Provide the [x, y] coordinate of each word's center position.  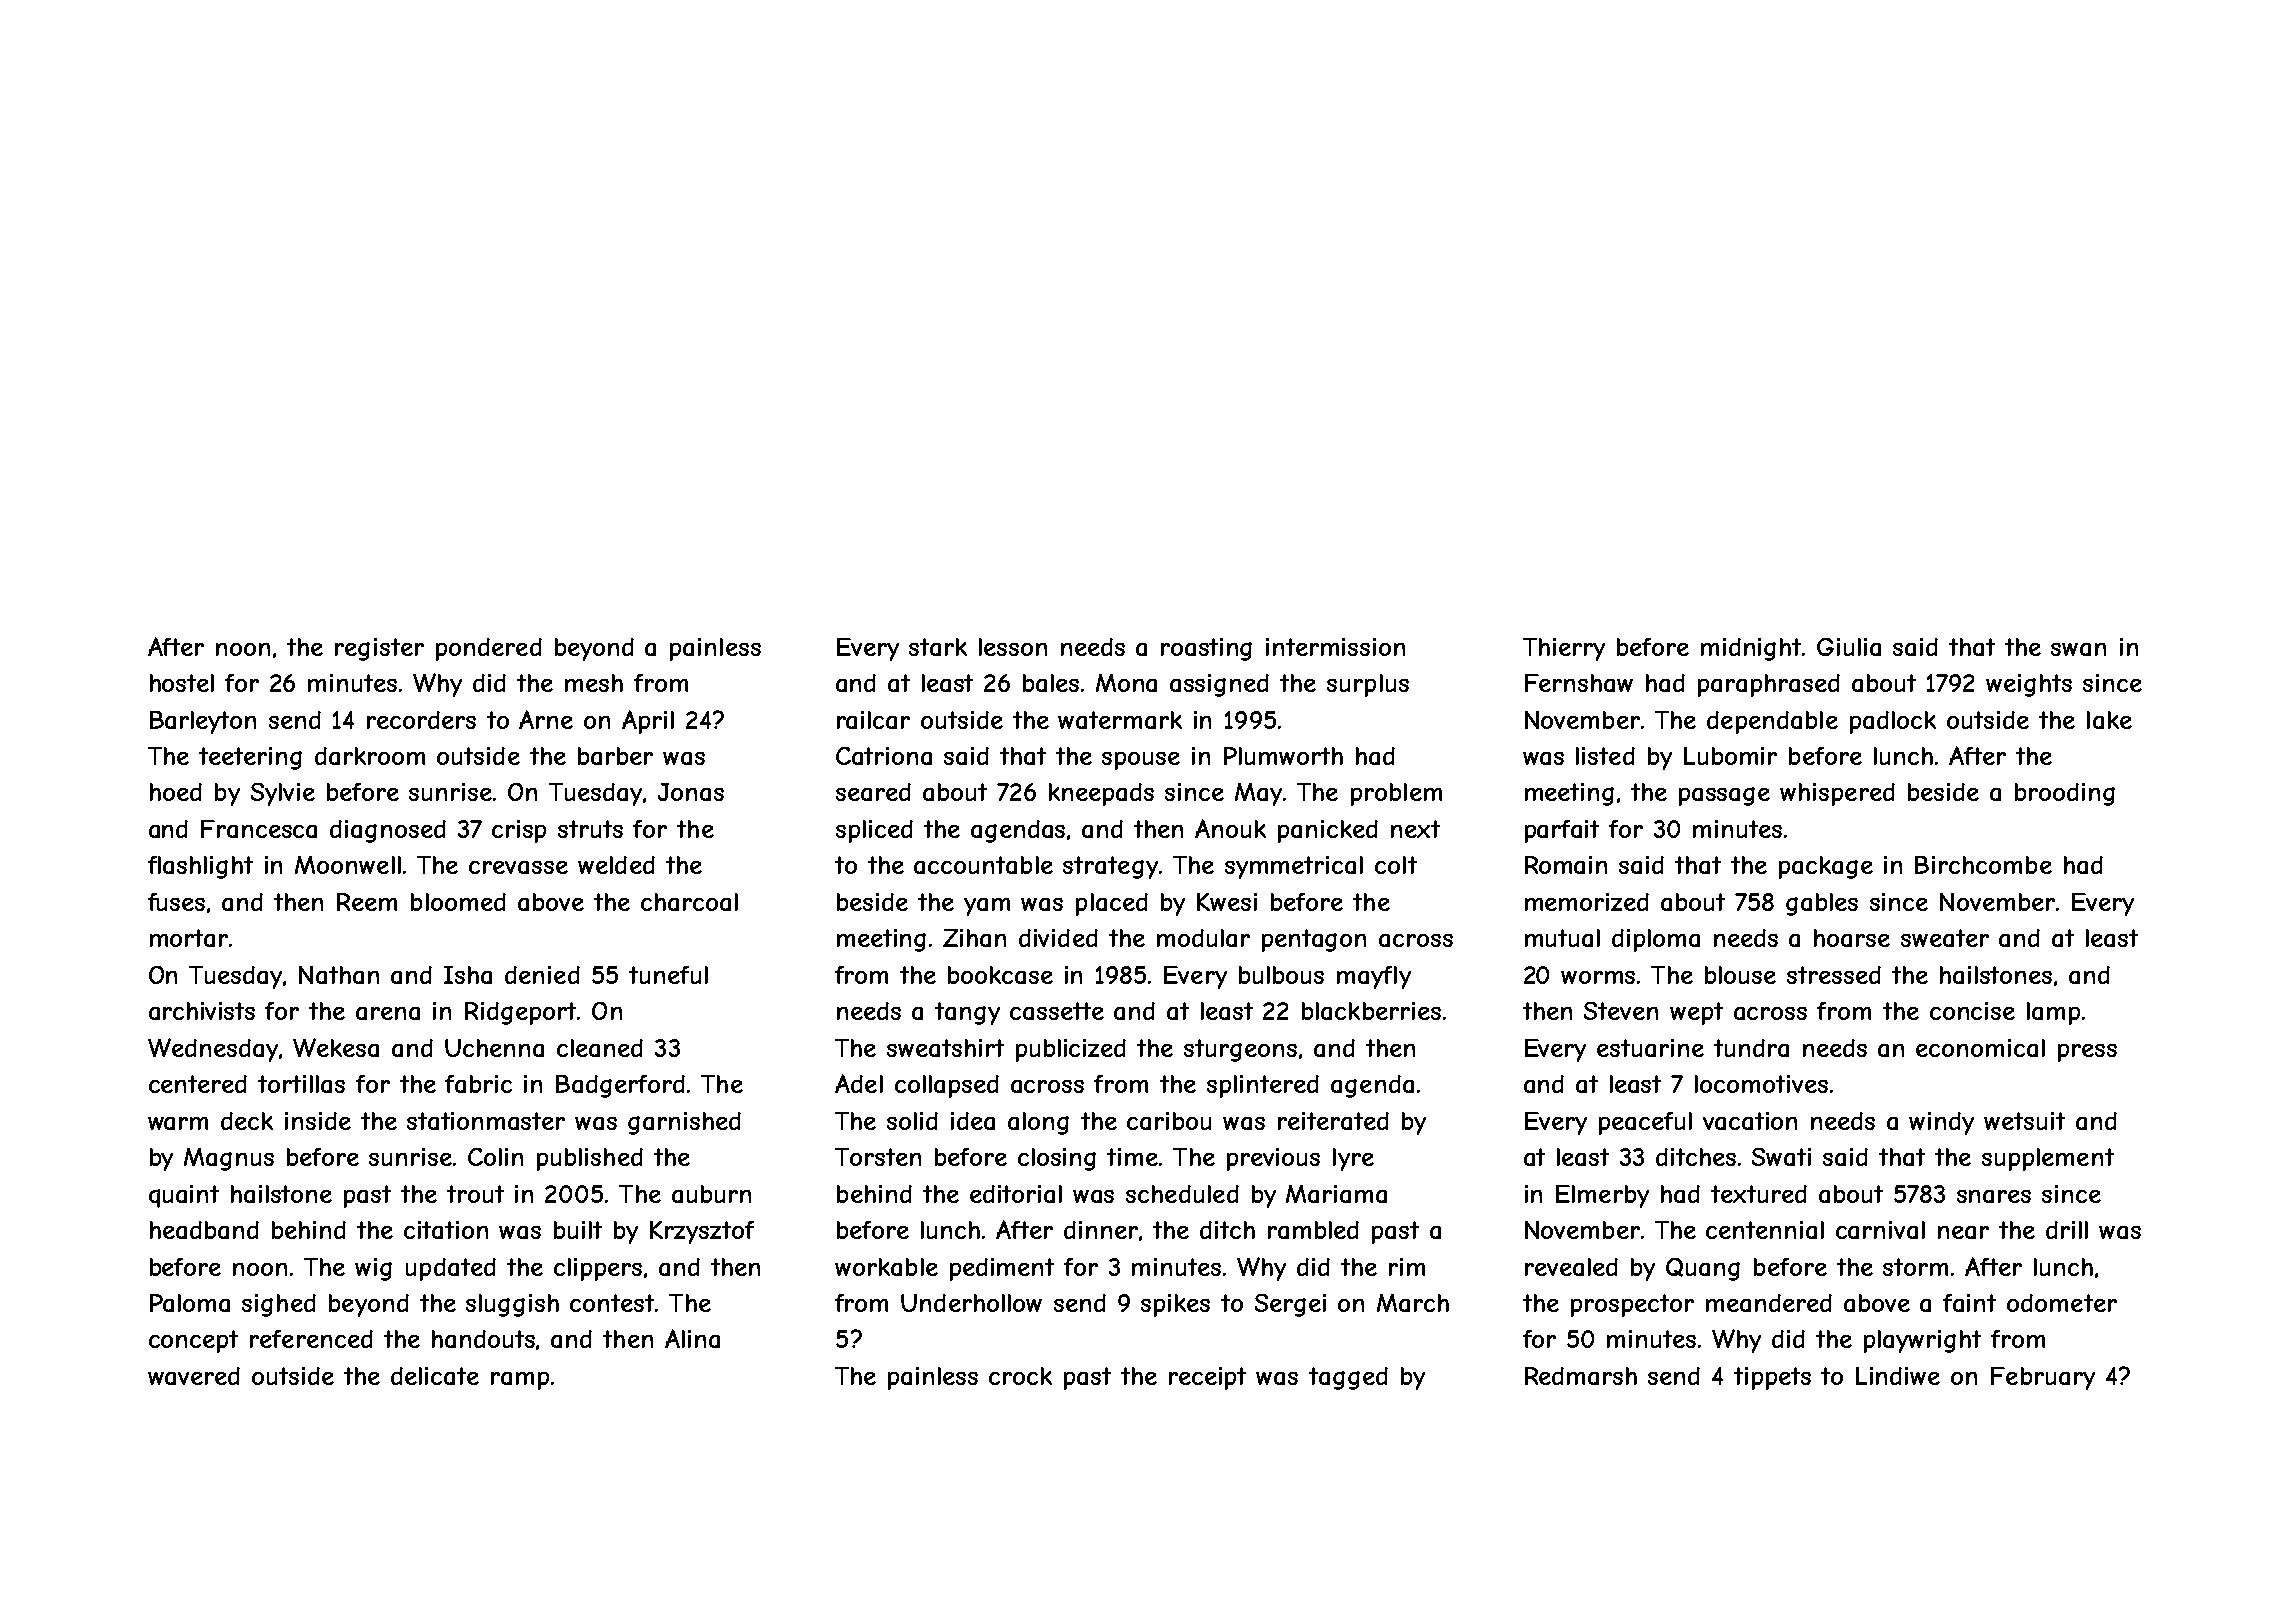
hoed [176, 792]
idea [973, 1121]
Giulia [1849, 647]
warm [178, 1123]
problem [1396, 794]
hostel [182, 683]
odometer [2062, 1303]
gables [1822, 904]
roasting [1206, 649]
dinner [1101, 1230]
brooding [2065, 794]
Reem [367, 902]
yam [987, 907]
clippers [598, 1269]
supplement [2048, 1159]
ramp [520, 1381]
